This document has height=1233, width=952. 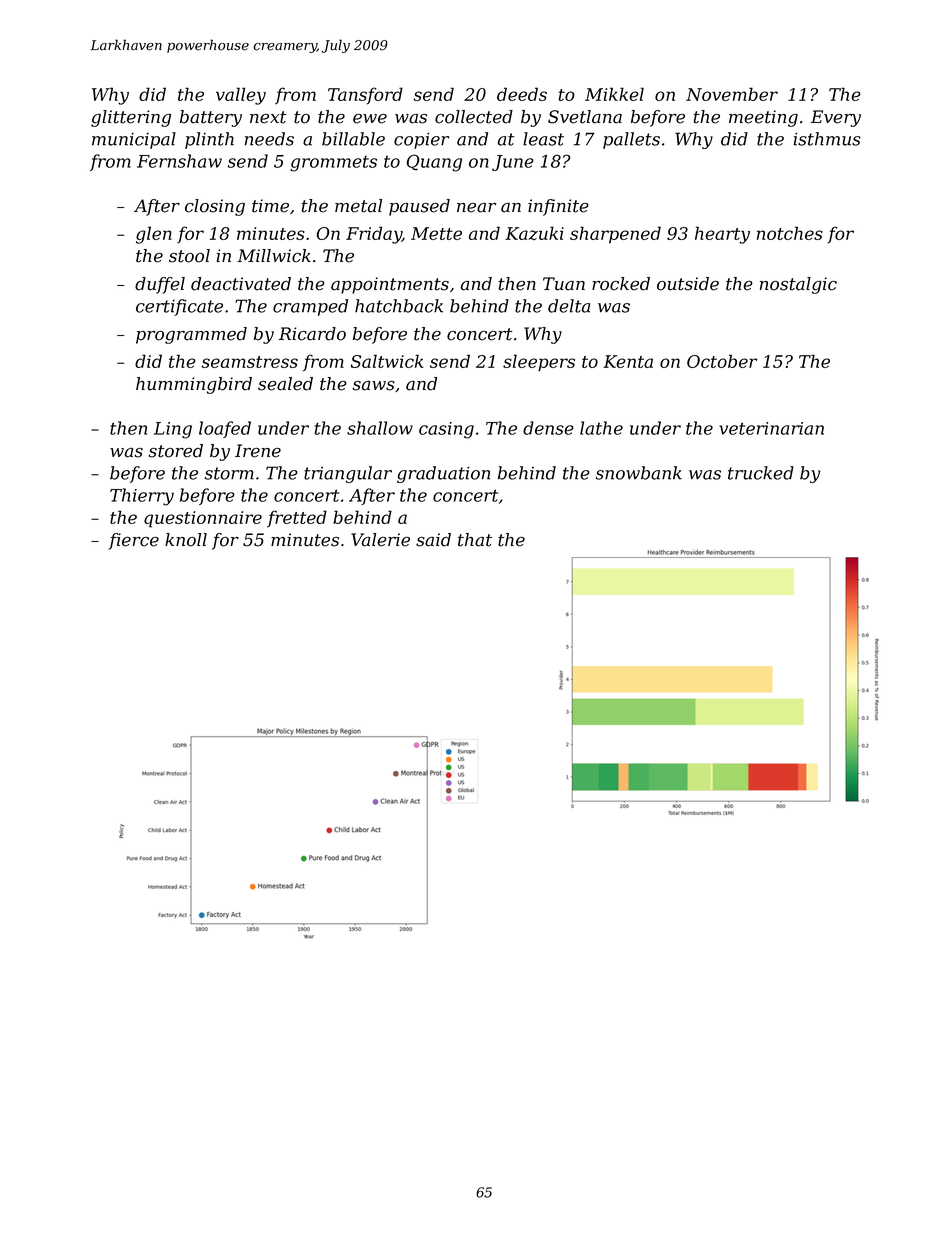 I want to click on said, so click(x=433, y=540).
